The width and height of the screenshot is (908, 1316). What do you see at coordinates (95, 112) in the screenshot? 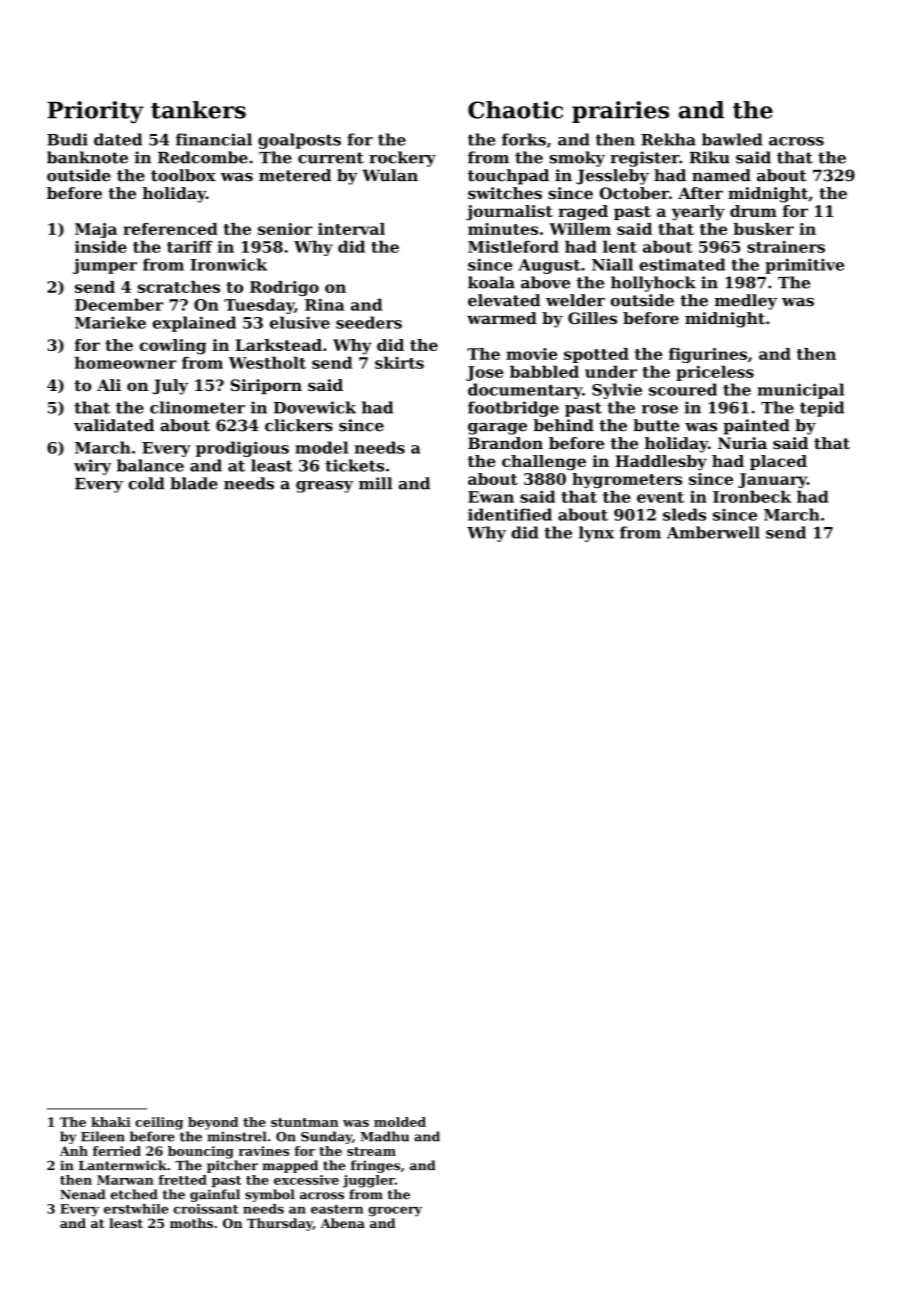
I see `Priority` at bounding box center [95, 112].
